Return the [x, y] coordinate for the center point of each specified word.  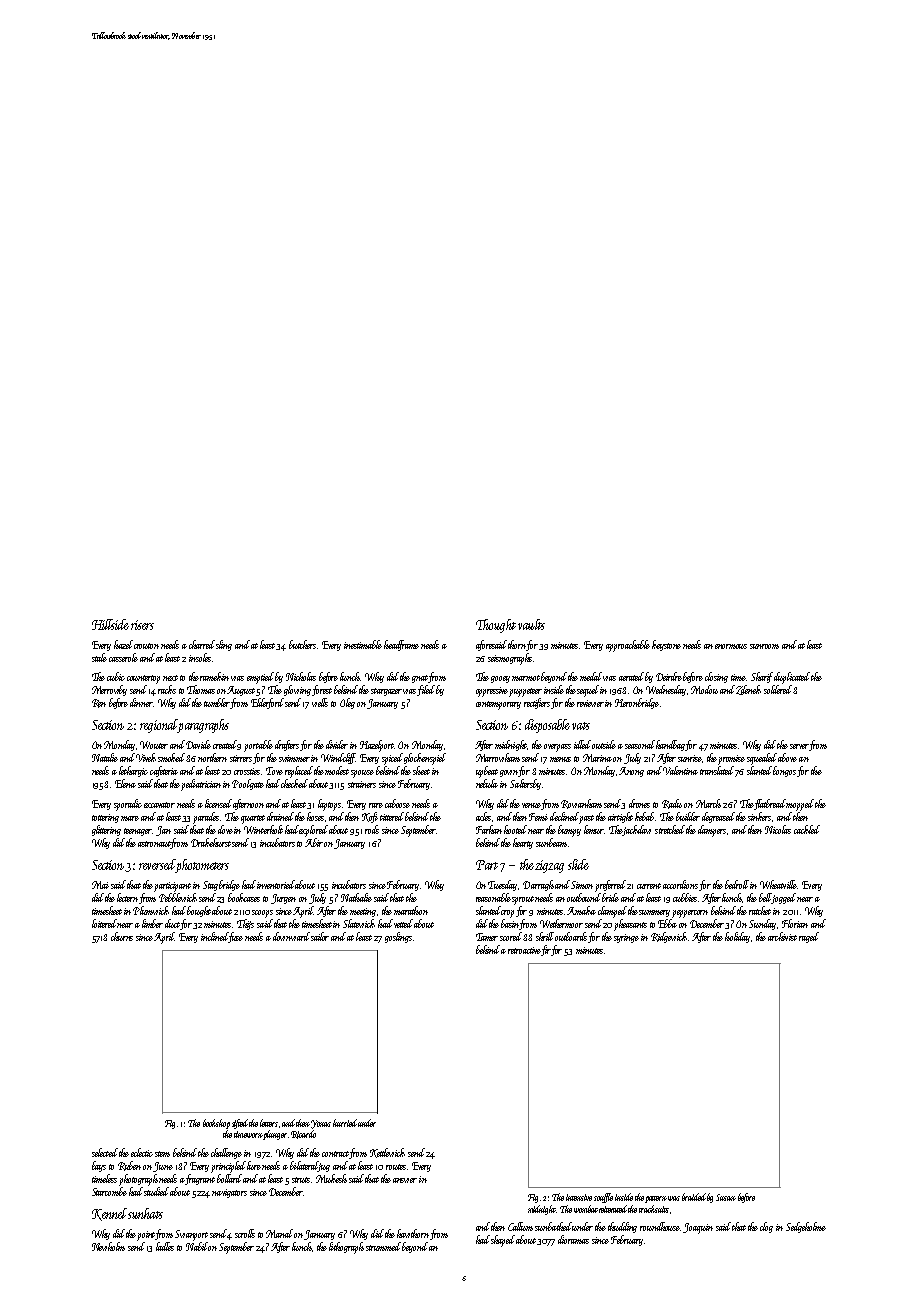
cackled [807, 829]
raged [809, 937]
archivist [782, 936]
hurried [345, 1123]
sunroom [764, 646]
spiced [392, 759]
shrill [545, 936]
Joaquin [698, 1228]
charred [202, 644]
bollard [229, 1178]
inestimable [363, 644]
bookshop [216, 1124]
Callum [520, 1226]
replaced [299, 772]
